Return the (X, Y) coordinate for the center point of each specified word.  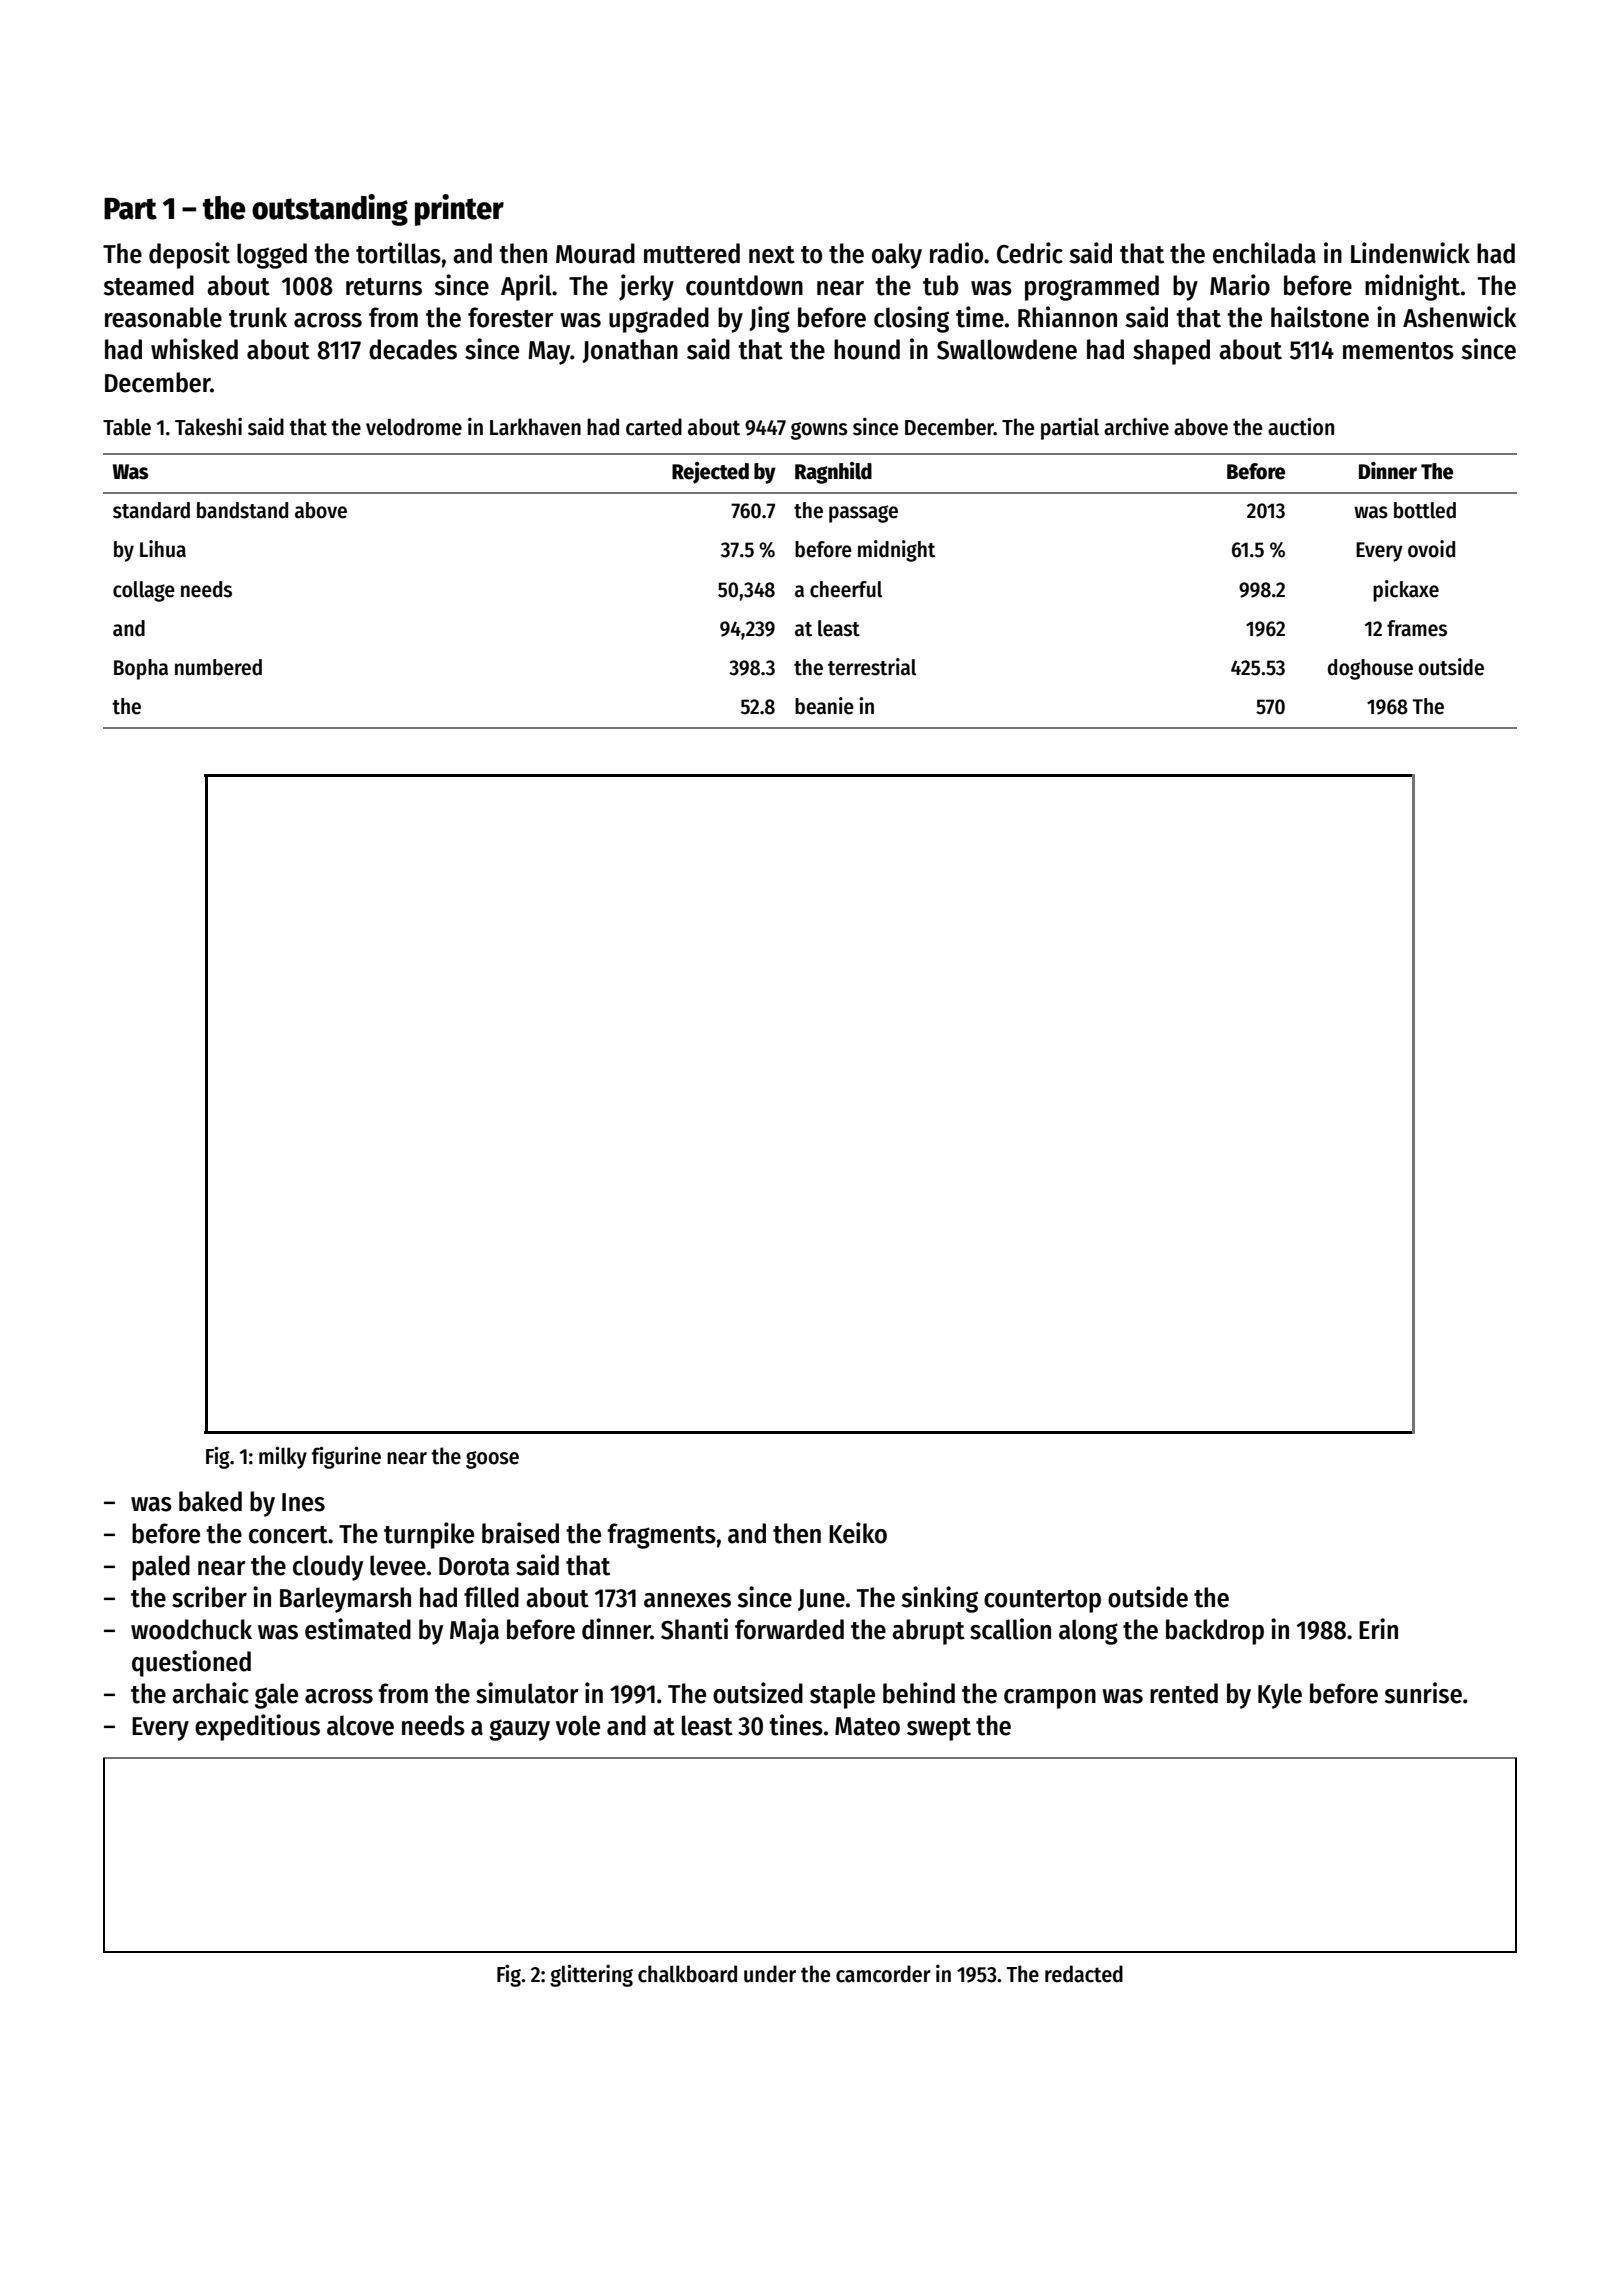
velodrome (414, 427)
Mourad (595, 253)
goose (492, 1460)
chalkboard (687, 1974)
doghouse (1370, 669)
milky (283, 1457)
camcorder (883, 1974)
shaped (1171, 352)
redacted (1084, 1974)
